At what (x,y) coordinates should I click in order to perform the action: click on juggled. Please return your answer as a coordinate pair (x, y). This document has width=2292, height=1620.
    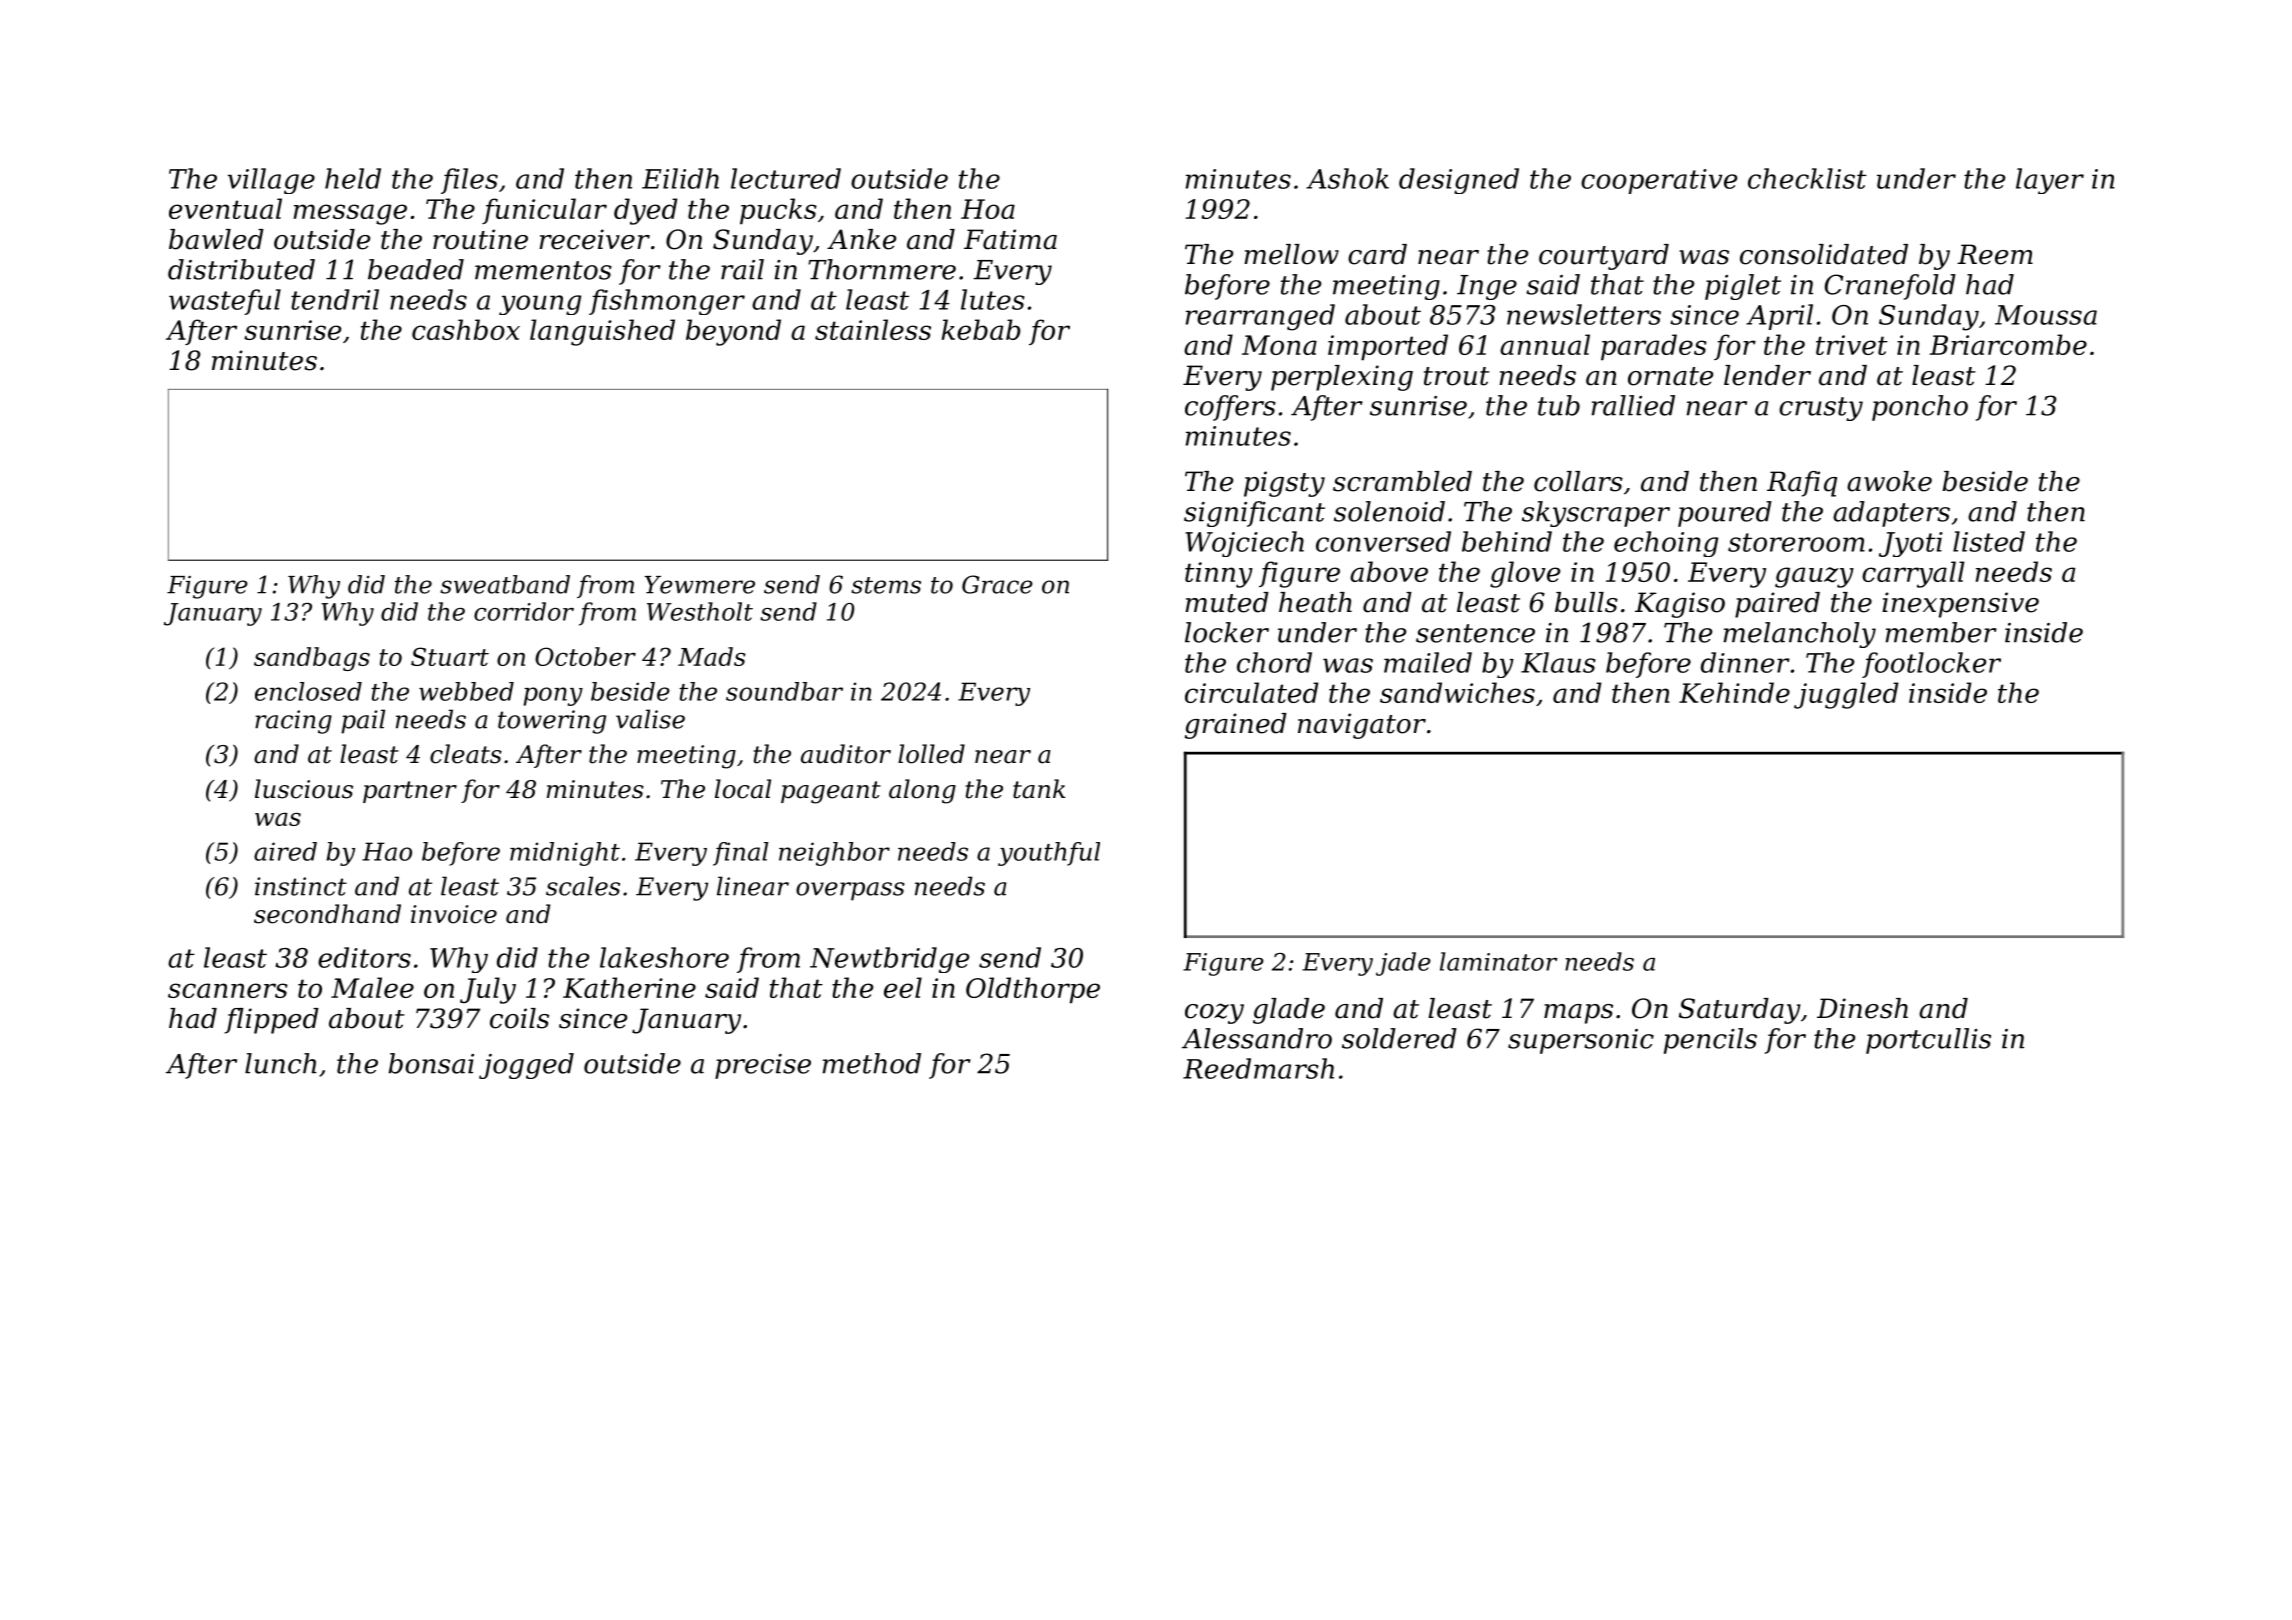
    Looking at the image, I should click on (1846, 695).
